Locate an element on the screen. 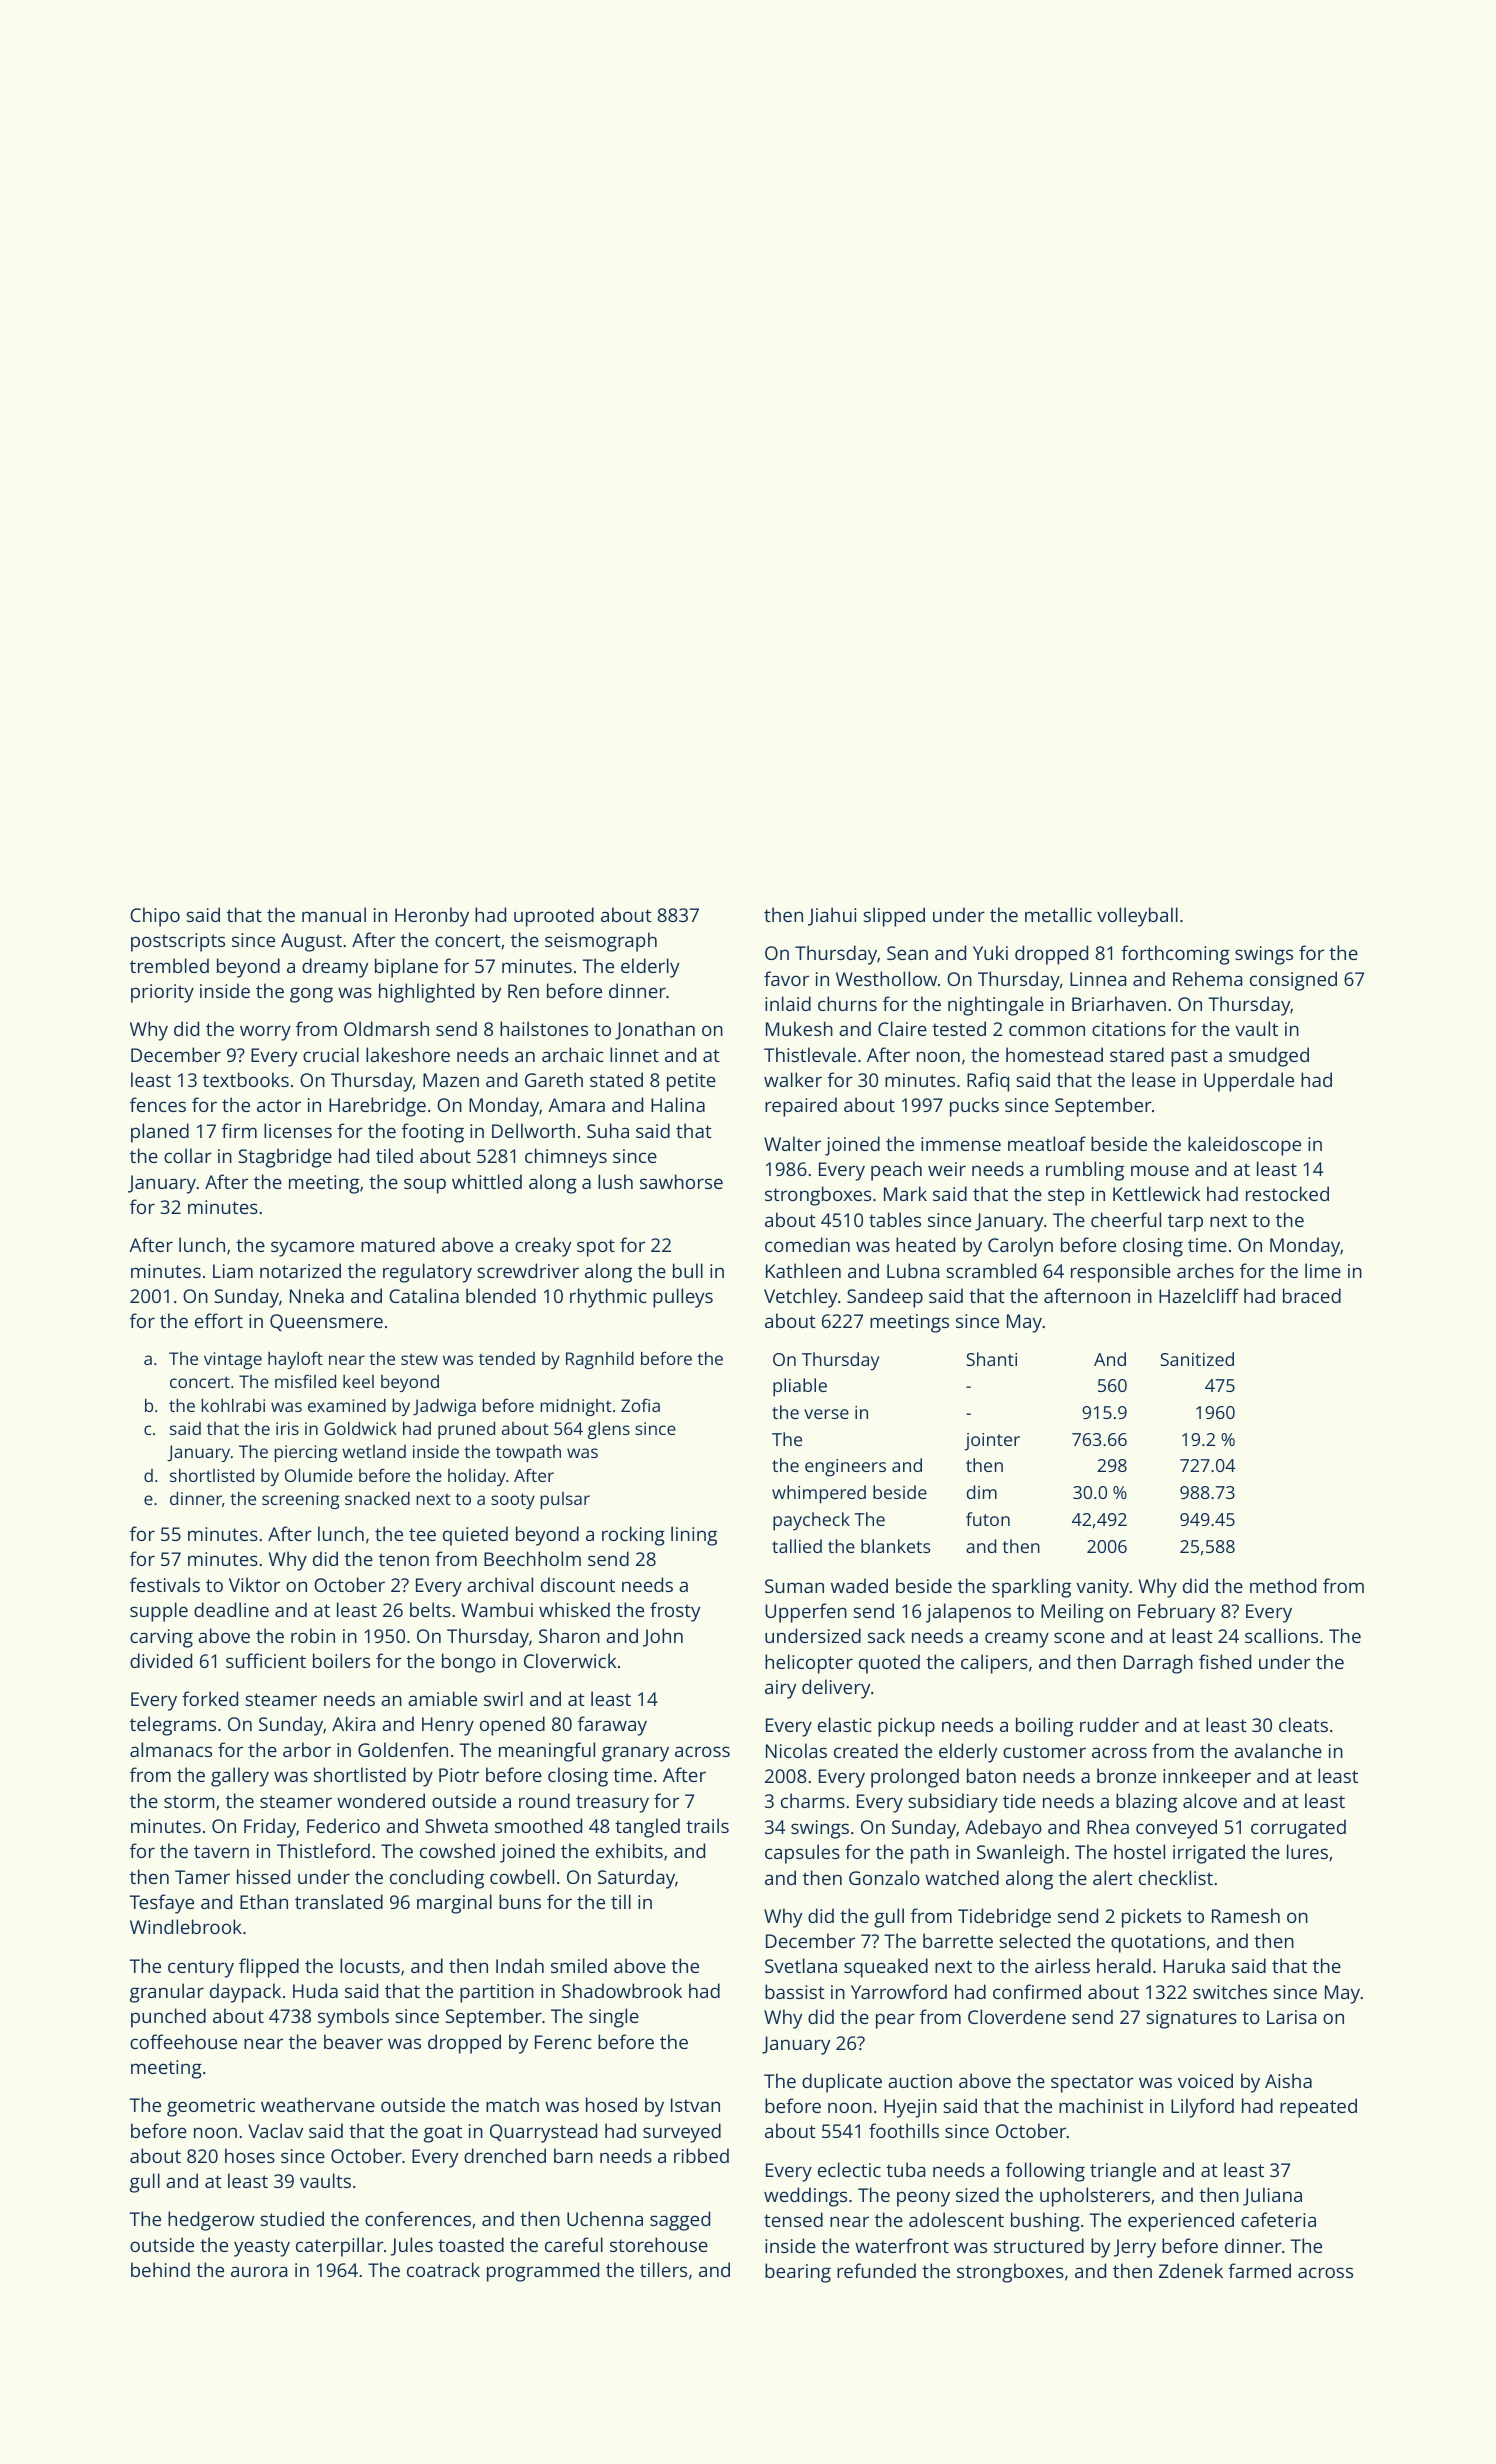 The image size is (1496, 2464). restocked is located at coordinates (1287, 1193).
